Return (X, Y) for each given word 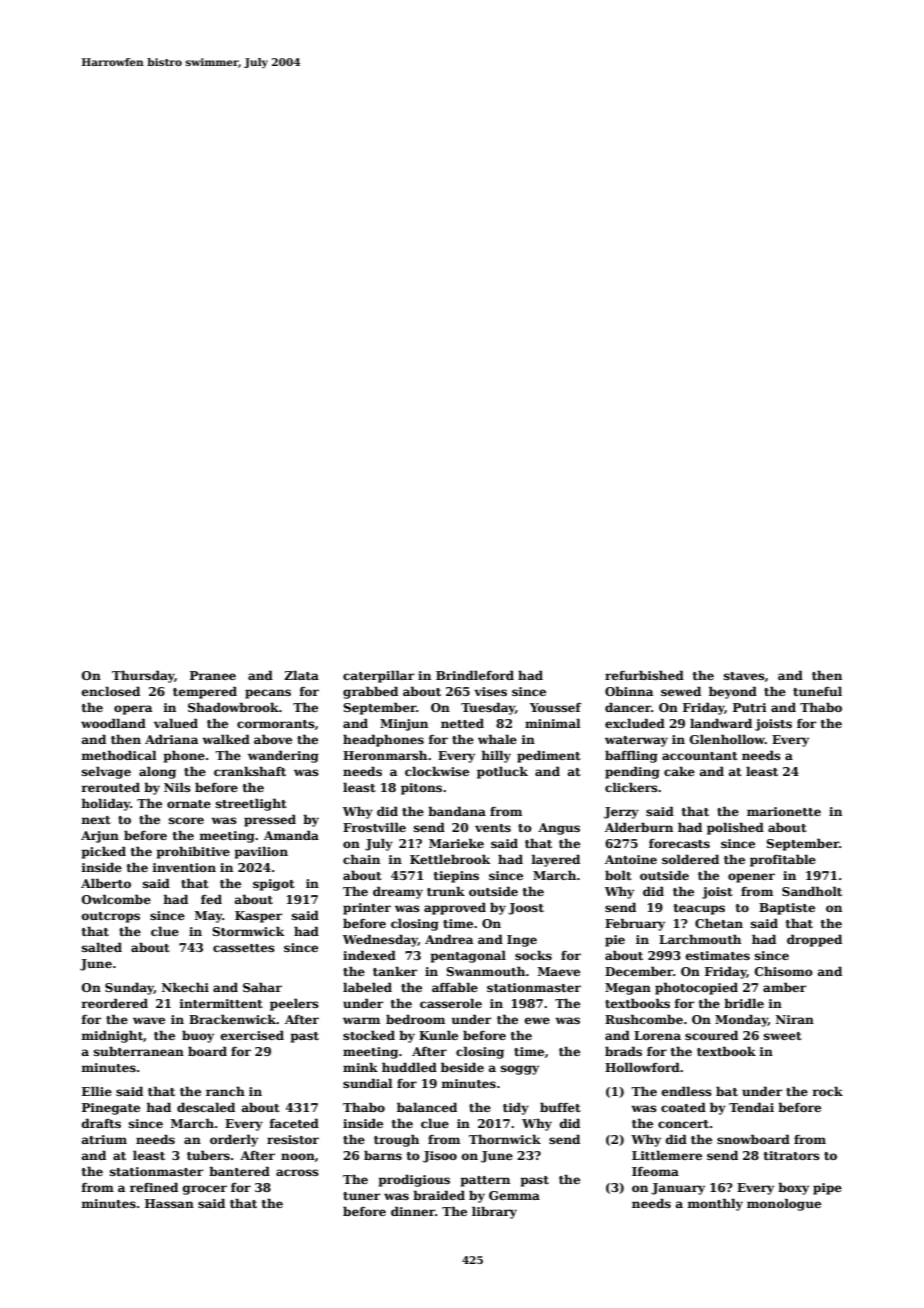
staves (744, 676)
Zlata (301, 675)
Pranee (213, 675)
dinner (413, 1211)
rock (827, 1091)
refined (154, 1187)
